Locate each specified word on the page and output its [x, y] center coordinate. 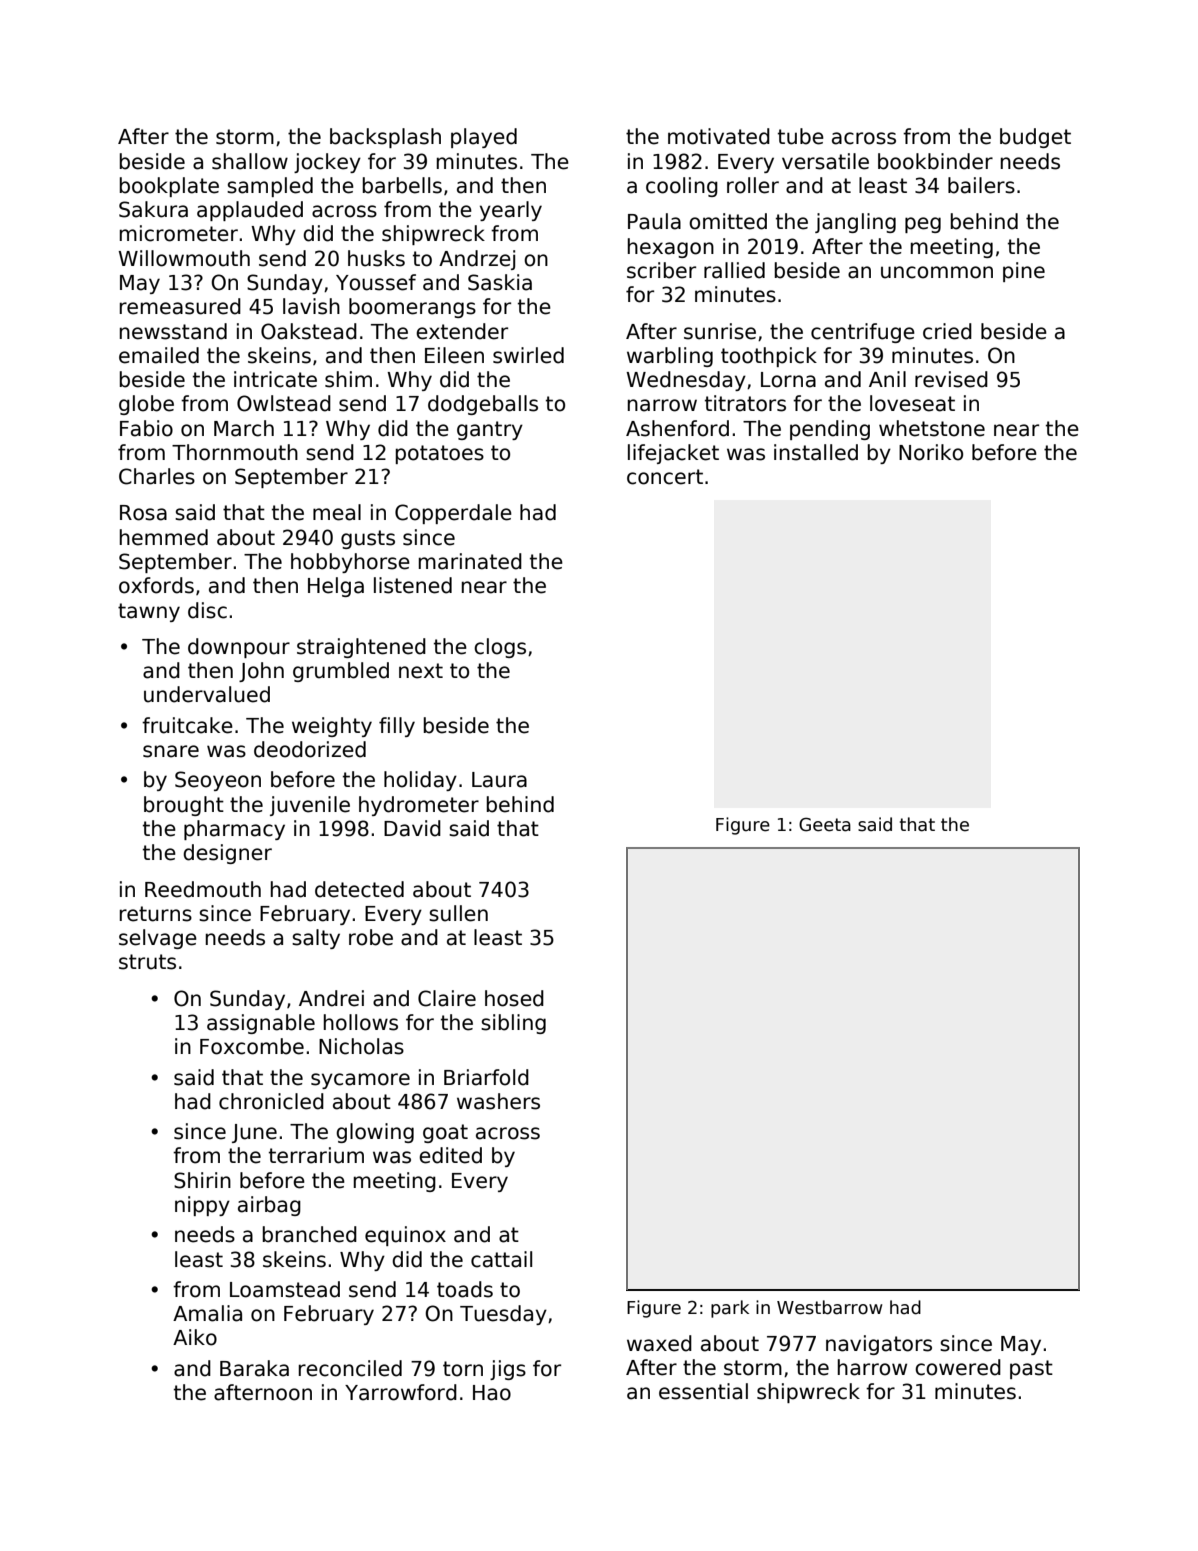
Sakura [153, 209]
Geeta [825, 824]
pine [1024, 272]
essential [703, 1391]
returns [156, 914]
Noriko [931, 452]
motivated [719, 136]
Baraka [254, 1368]
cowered [958, 1367]
